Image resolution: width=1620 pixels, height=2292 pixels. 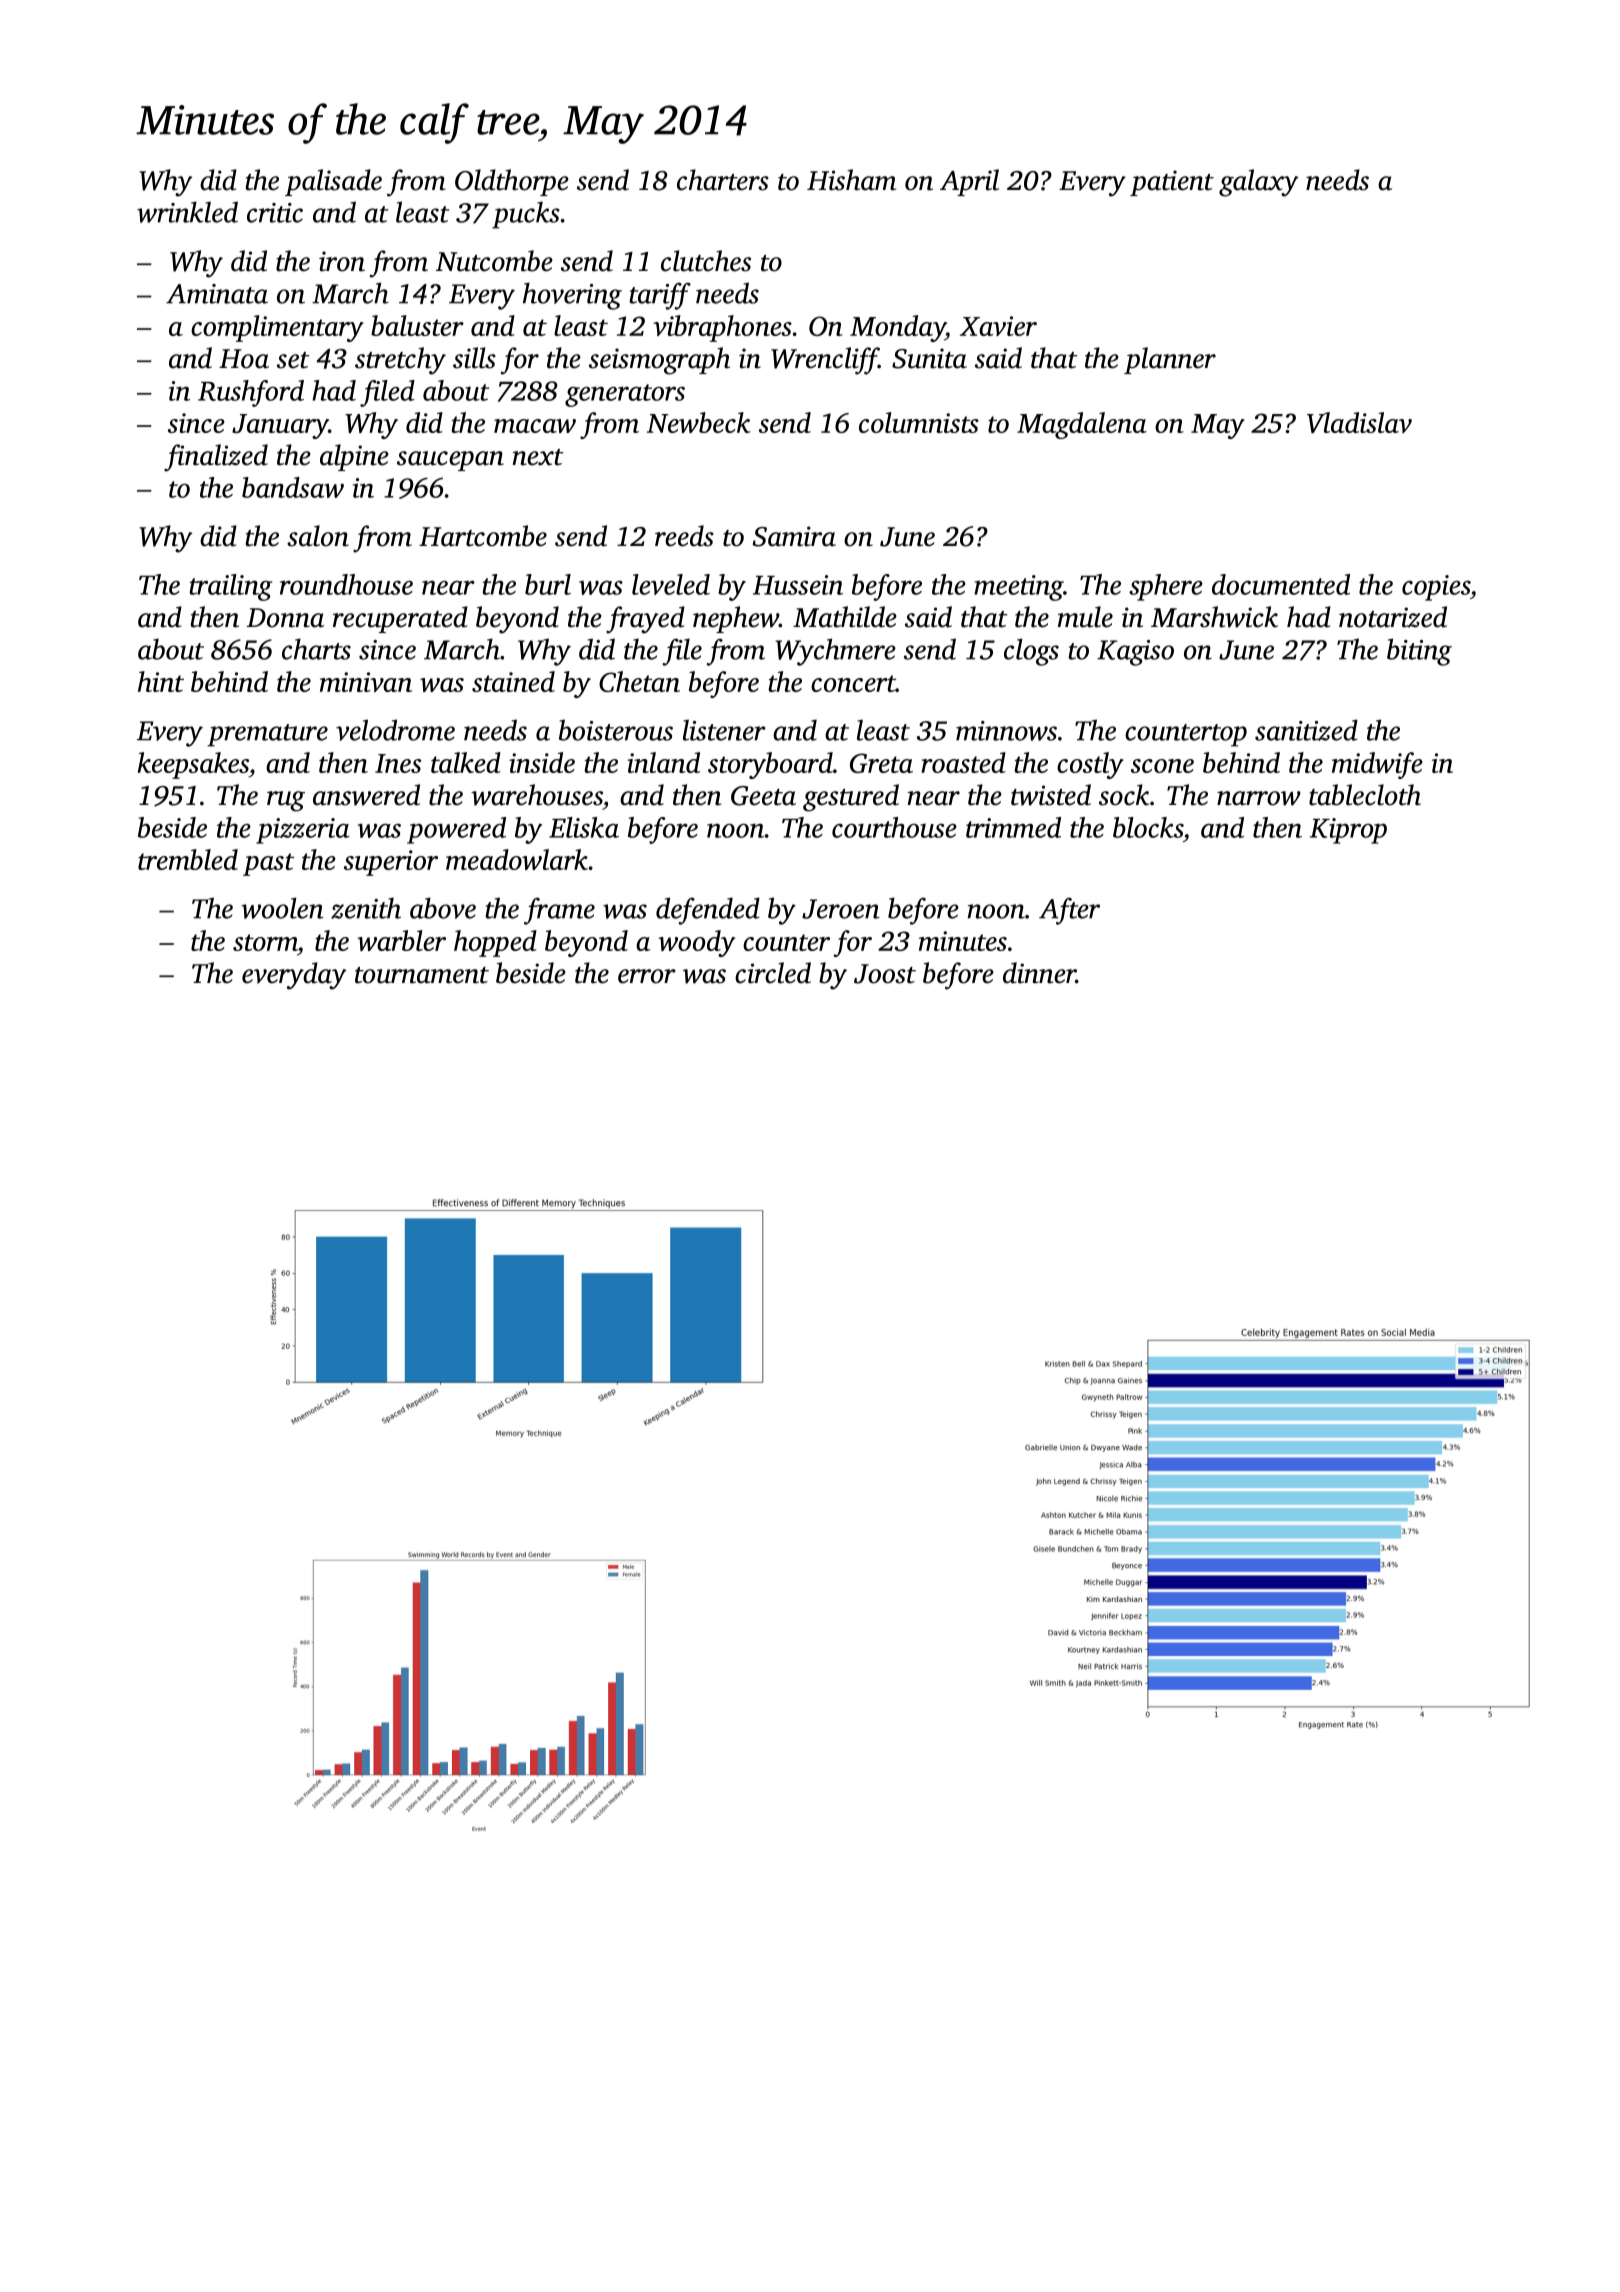 What do you see at coordinates (333, 182) in the screenshot?
I see `palisade` at bounding box center [333, 182].
